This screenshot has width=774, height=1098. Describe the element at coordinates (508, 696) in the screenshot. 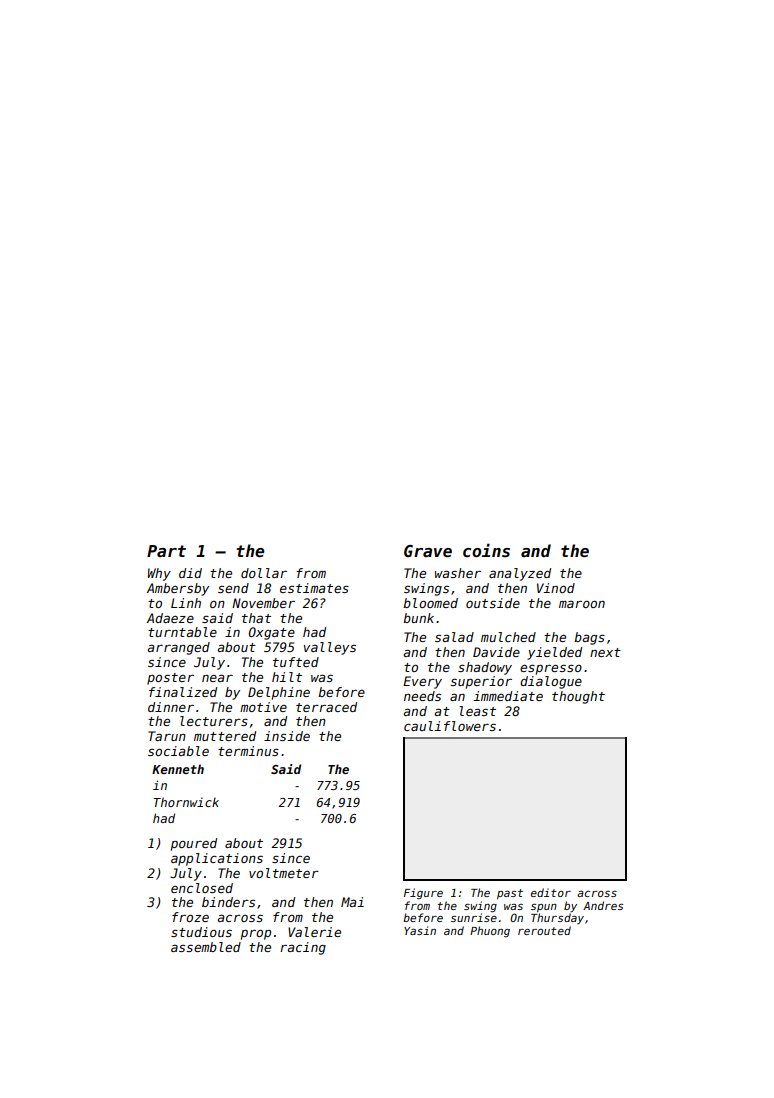

I see `immediate` at that location.
